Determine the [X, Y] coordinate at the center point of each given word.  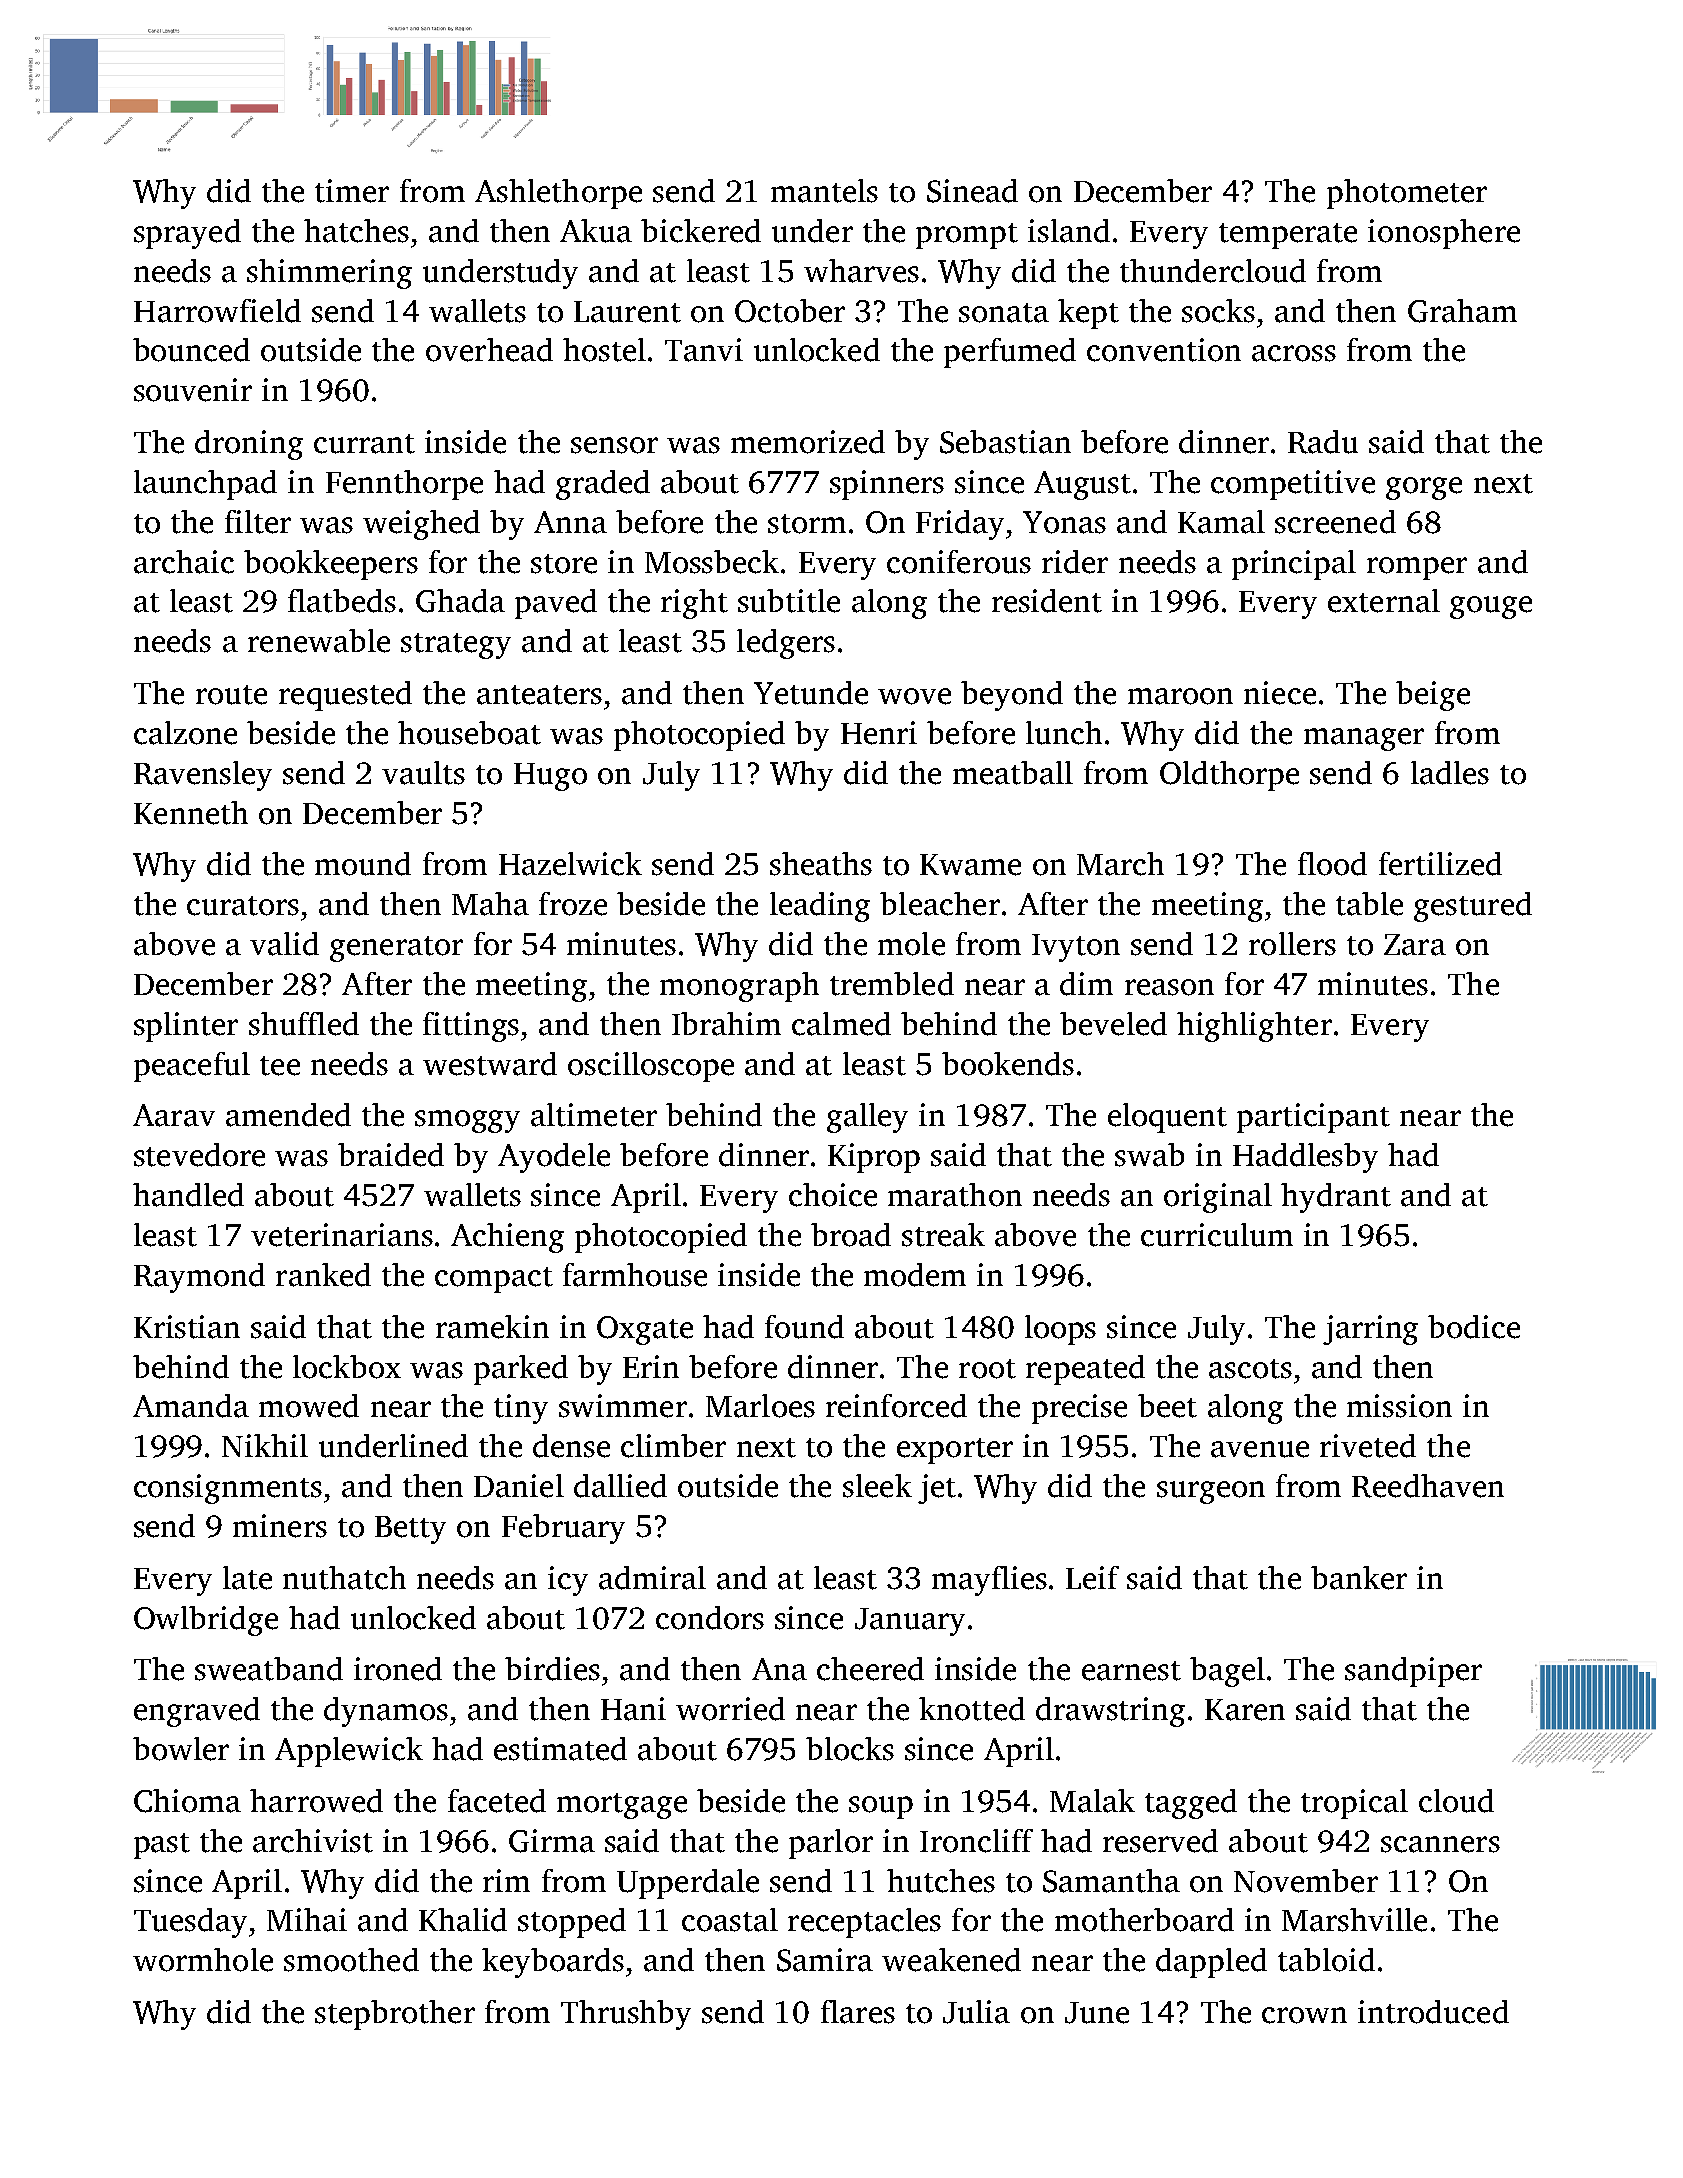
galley [867, 1118]
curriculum [1217, 1235]
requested [345, 696]
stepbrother [395, 2015]
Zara [1415, 945]
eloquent [1167, 1118]
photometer [1407, 194]
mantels [824, 191]
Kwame [970, 865]
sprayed [187, 234]
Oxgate [645, 1330]
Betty [410, 1530]
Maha [490, 904]
